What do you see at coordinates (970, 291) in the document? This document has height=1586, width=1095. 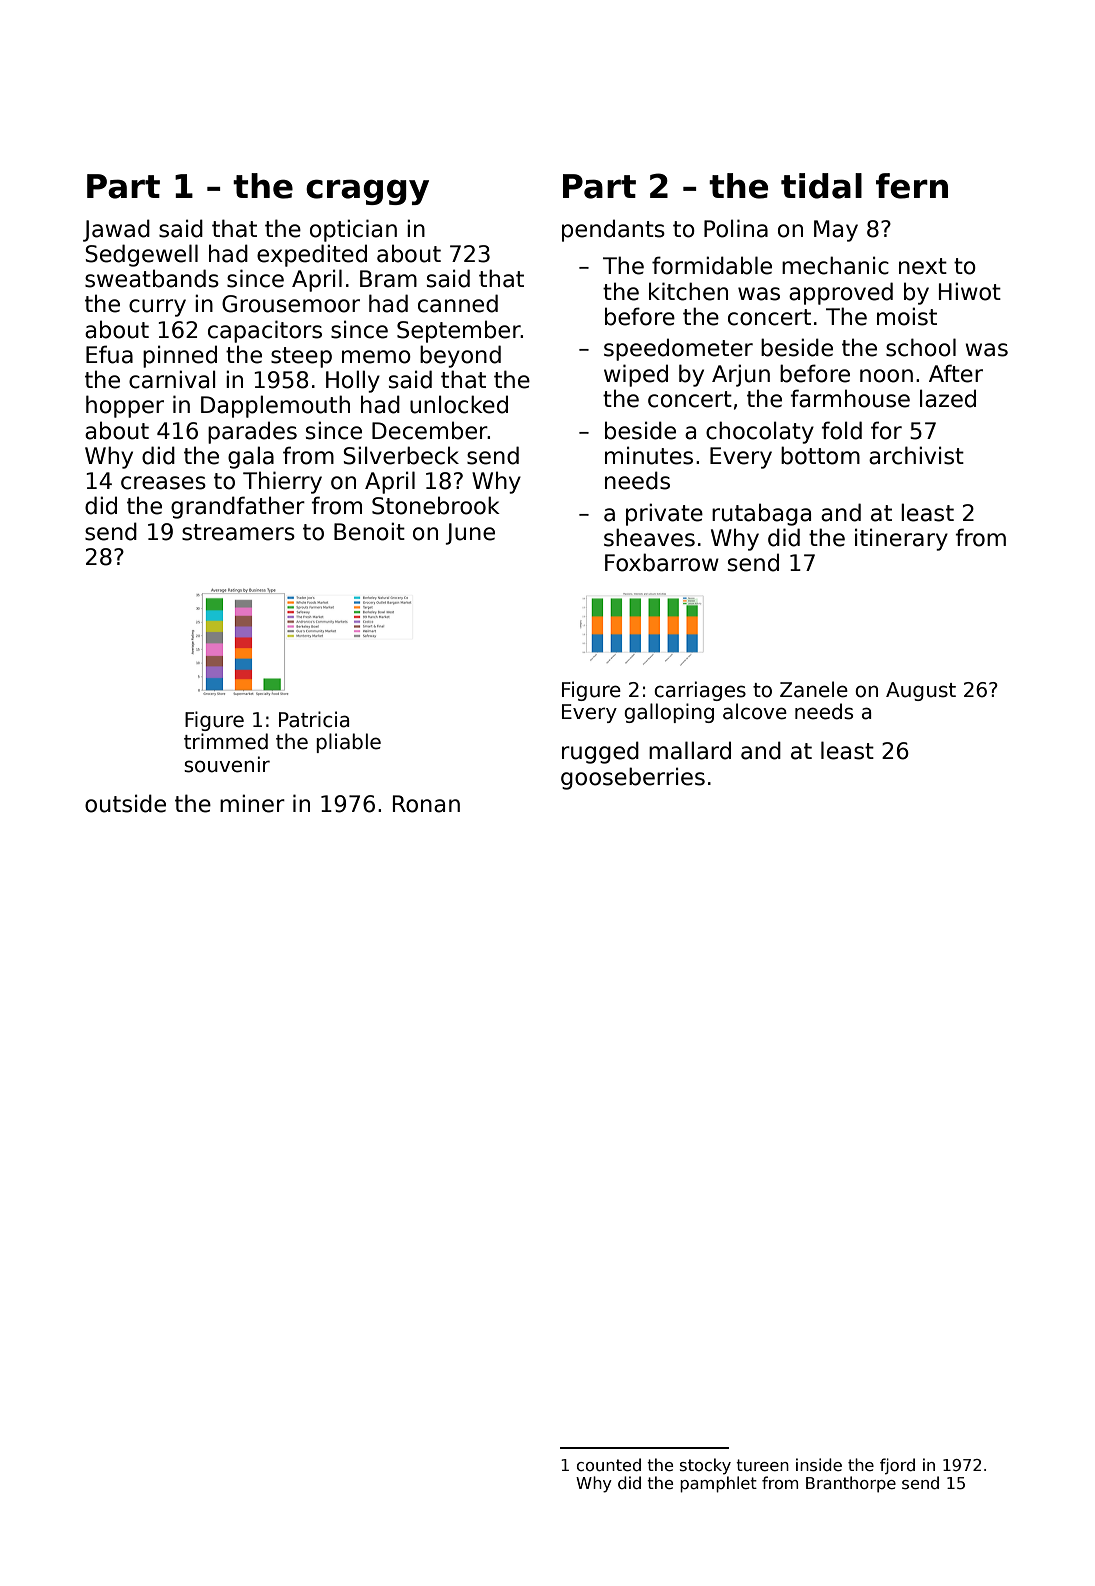 I see `Hiwot` at bounding box center [970, 291].
